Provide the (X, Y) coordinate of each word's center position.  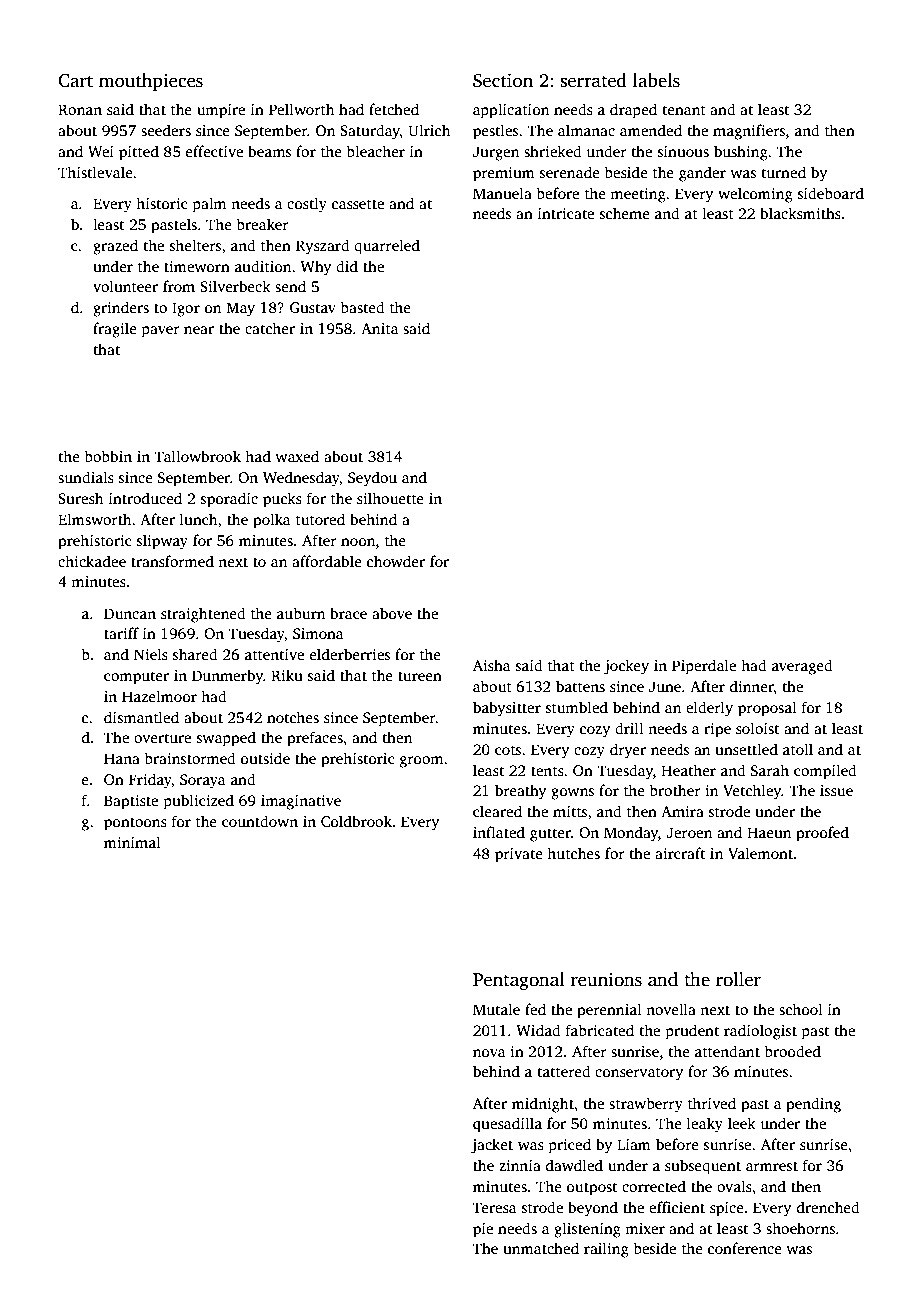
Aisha (492, 665)
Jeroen (689, 832)
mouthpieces (151, 82)
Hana (122, 758)
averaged (802, 667)
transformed (172, 561)
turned (783, 172)
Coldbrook (356, 821)
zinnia (520, 1165)
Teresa (495, 1208)
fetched (394, 109)
